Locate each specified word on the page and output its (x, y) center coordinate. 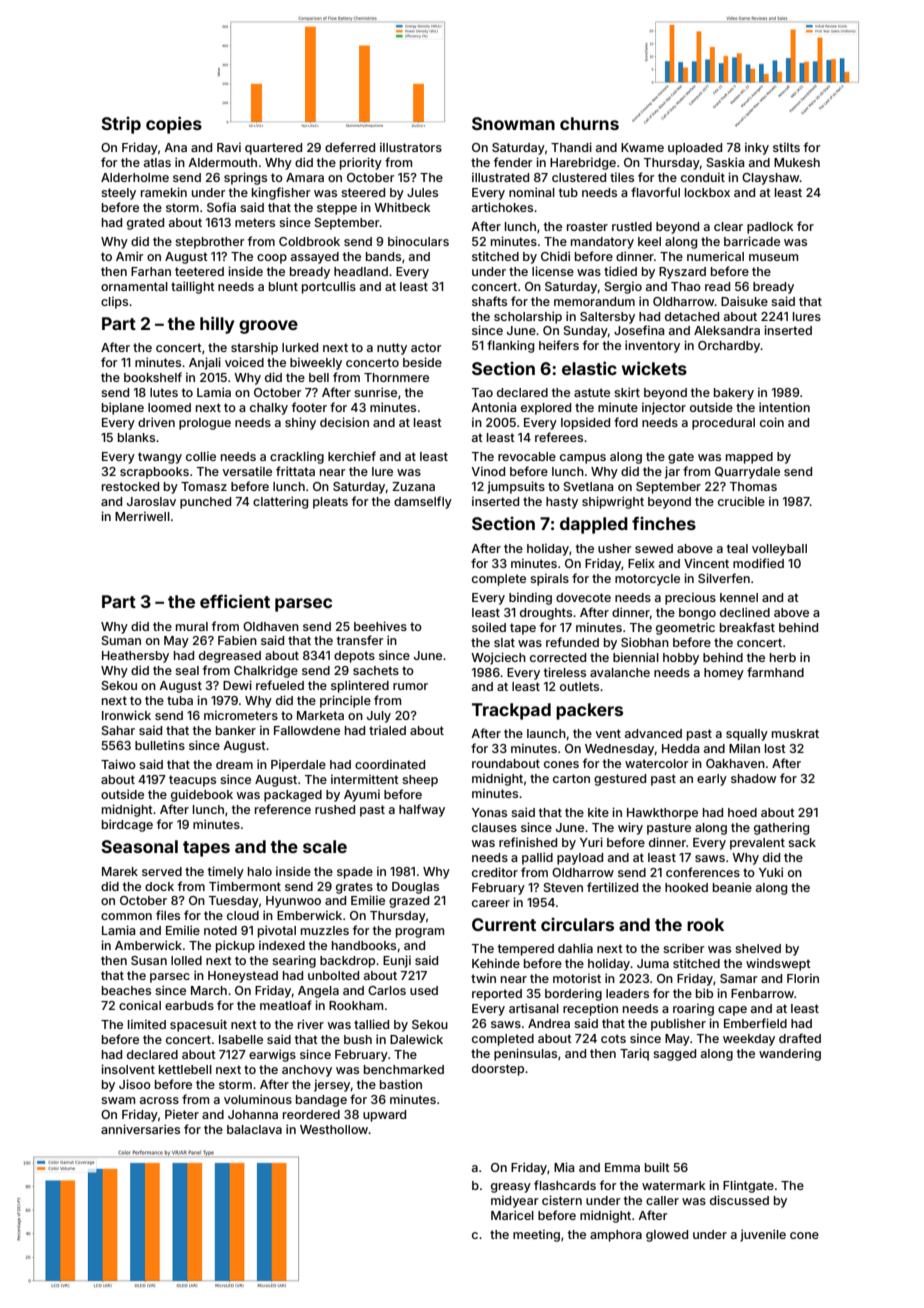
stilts (786, 147)
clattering (280, 502)
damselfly (423, 502)
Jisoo (135, 1084)
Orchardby (729, 347)
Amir (130, 256)
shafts (489, 301)
